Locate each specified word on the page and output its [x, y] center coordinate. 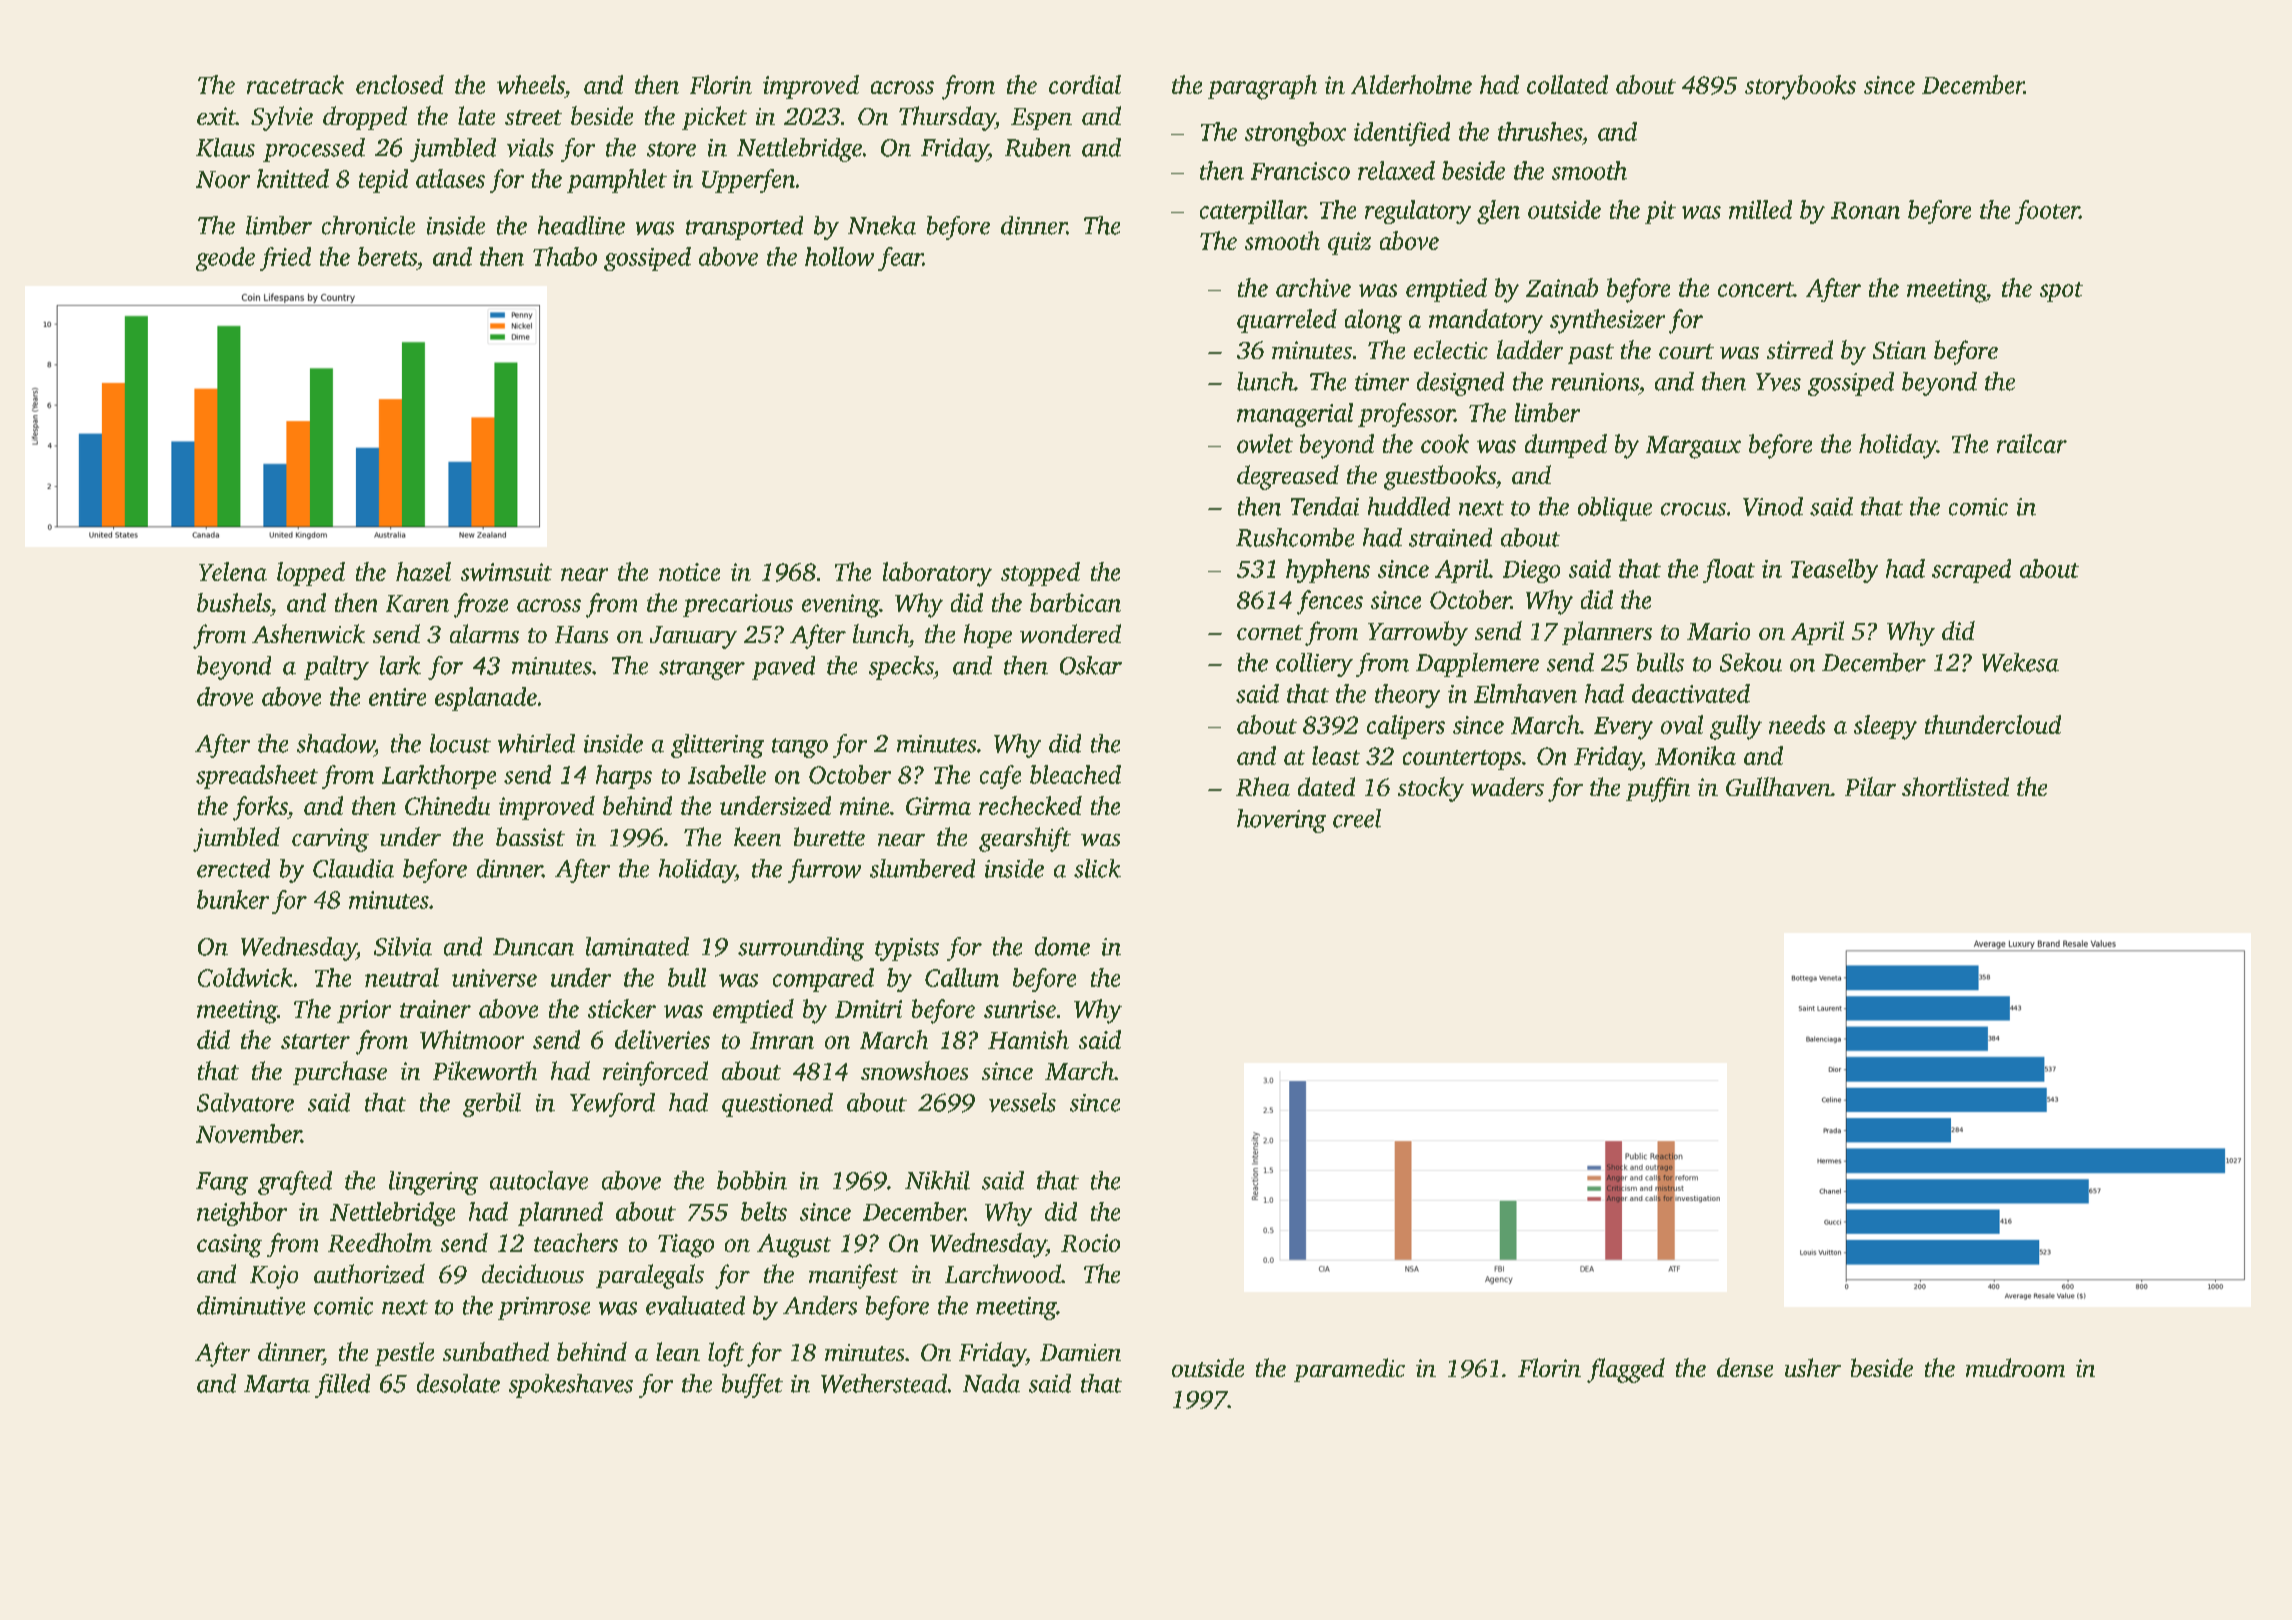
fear [900, 259]
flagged [1626, 1370]
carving [330, 840]
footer [2047, 212]
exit [216, 116]
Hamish [1028, 1039]
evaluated [695, 1305]
